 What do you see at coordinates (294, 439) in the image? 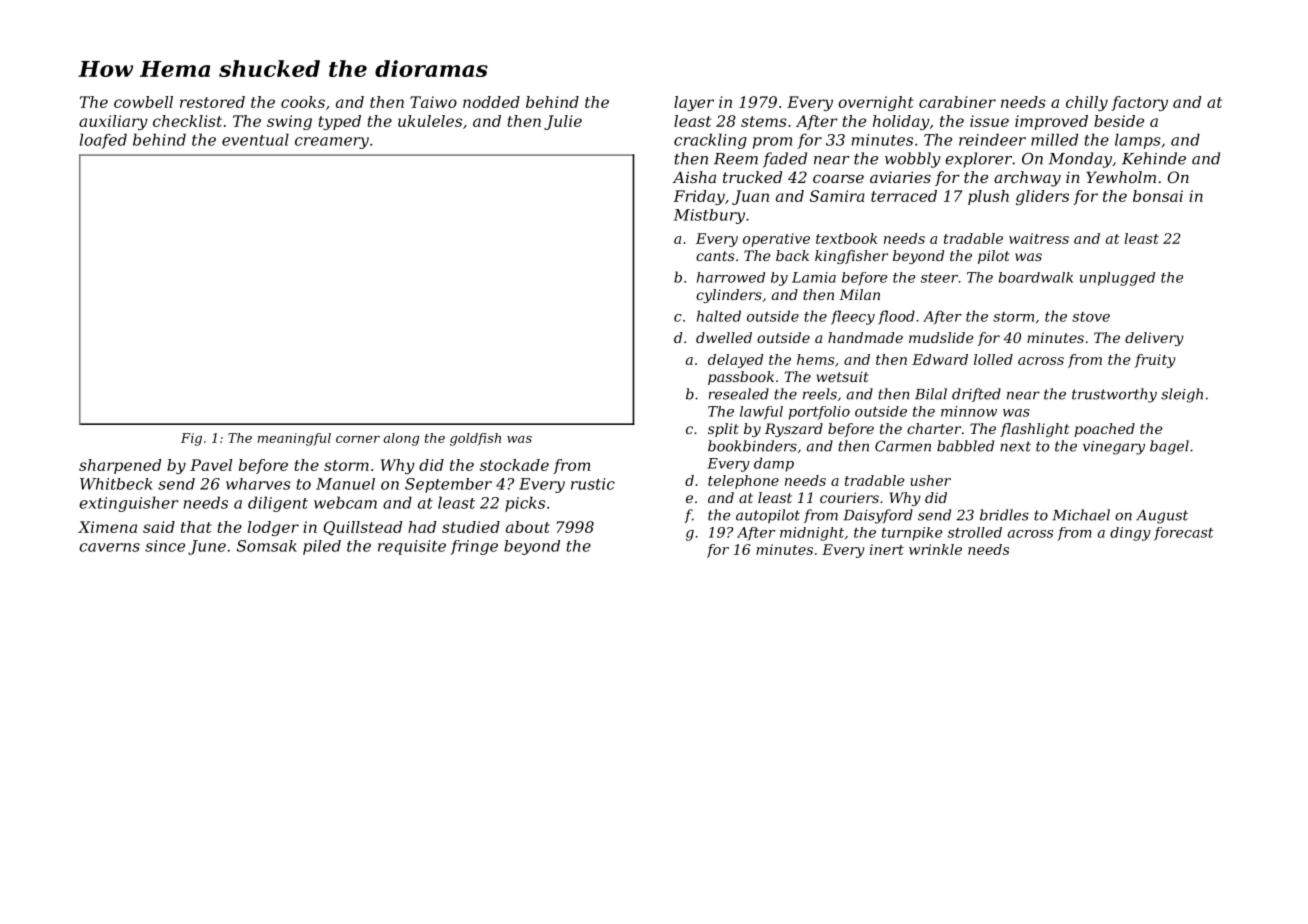
I see `meaningful` at bounding box center [294, 439].
